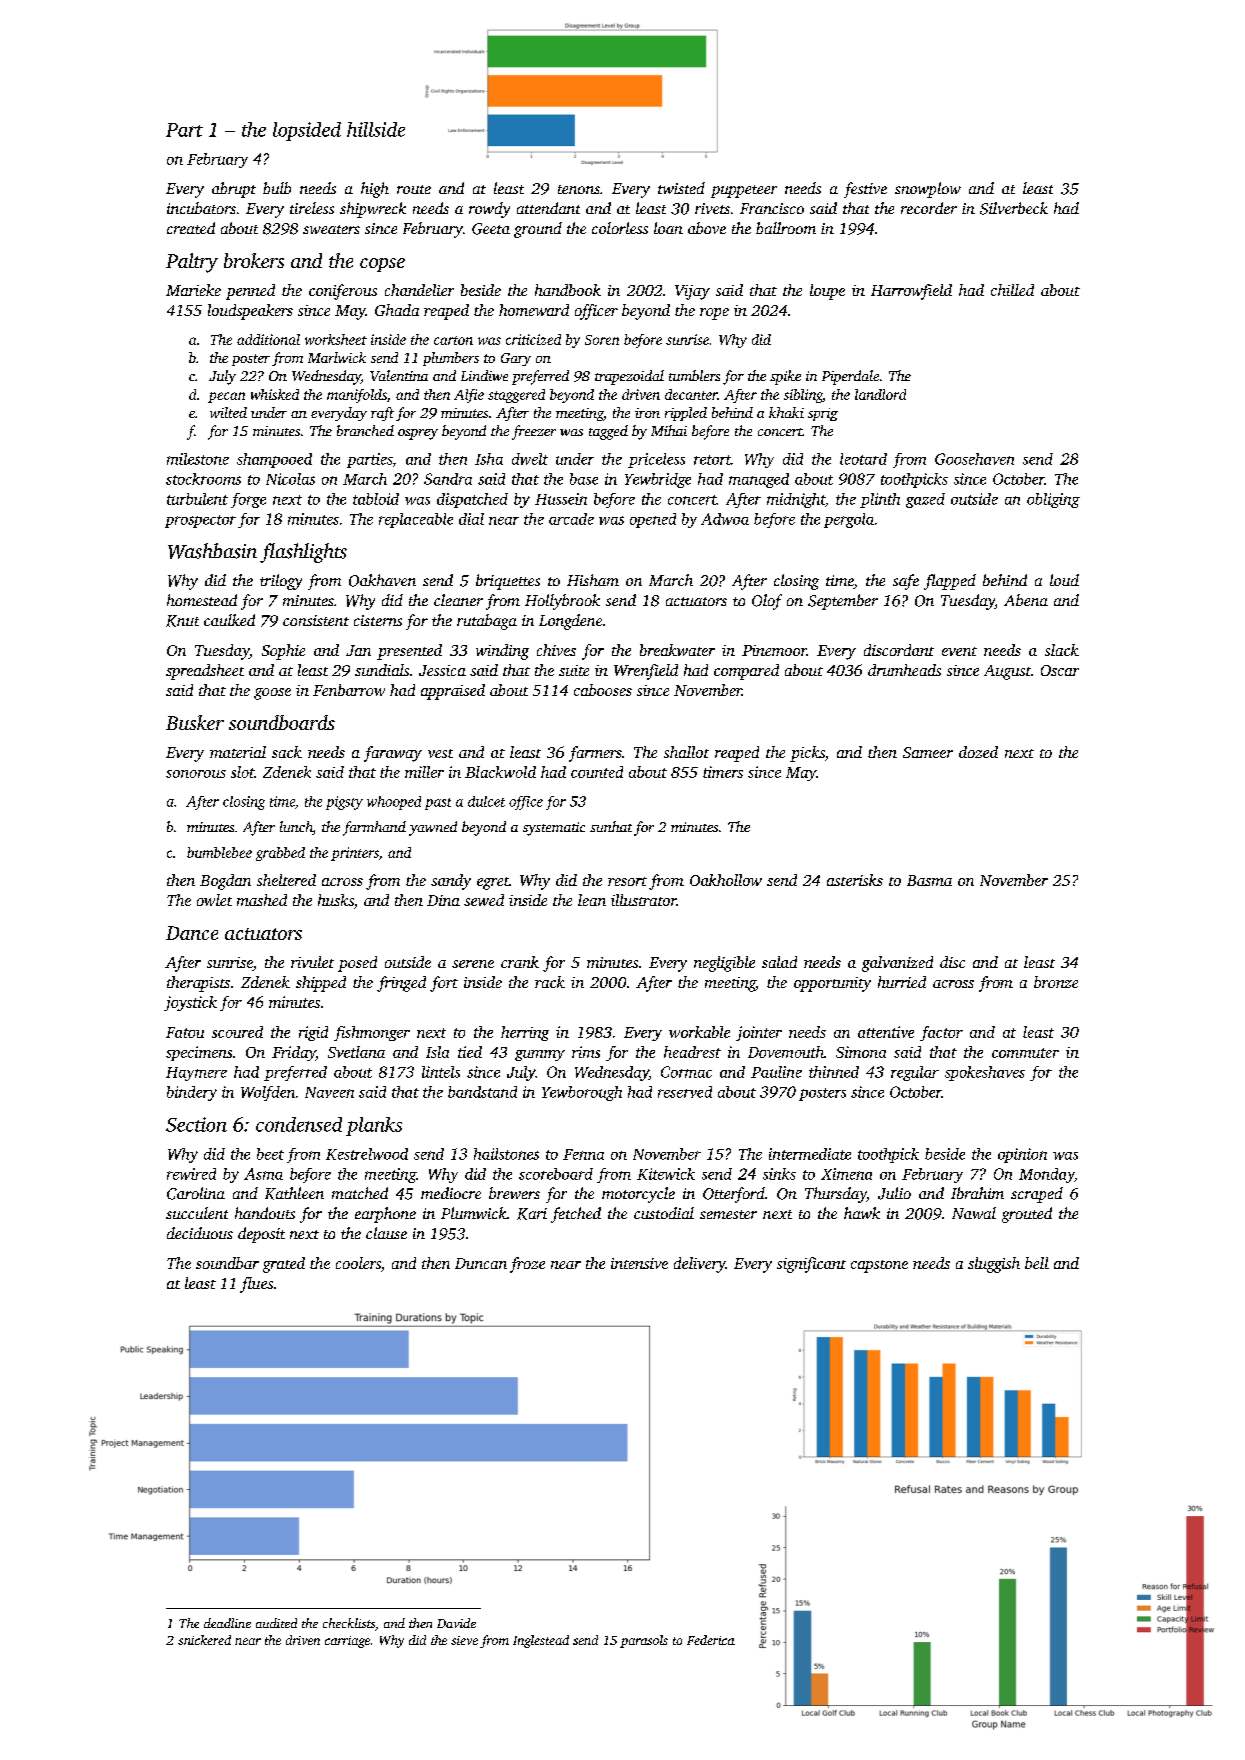 This document has height=1760, width=1245. What do you see at coordinates (681, 188) in the document?
I see `twisted` at bounding box center [681, 188].
